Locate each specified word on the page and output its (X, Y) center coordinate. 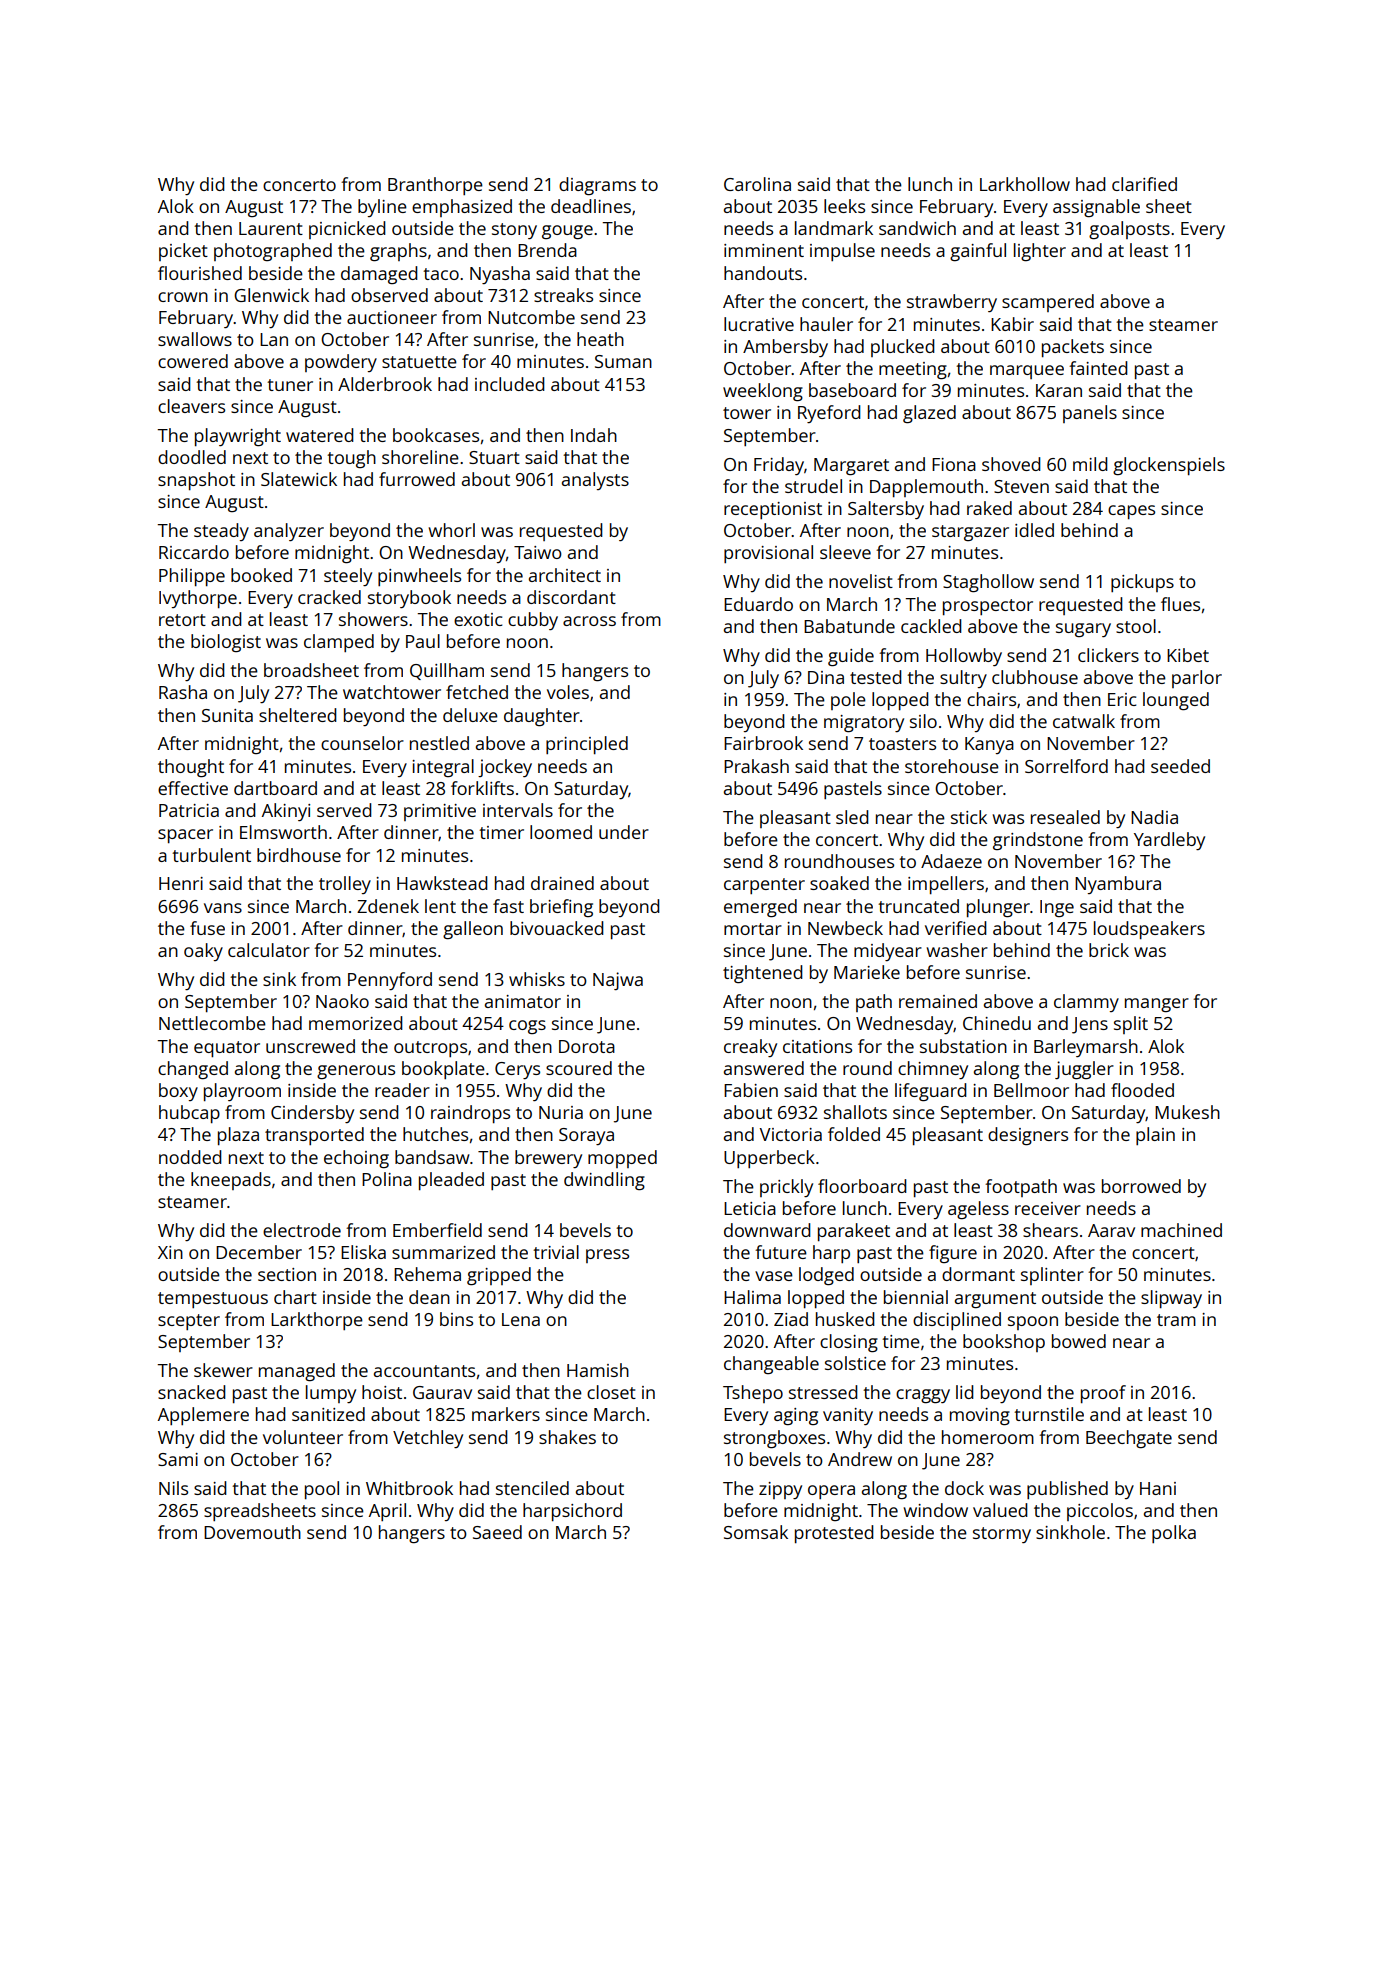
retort (182, 620)
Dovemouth (252, 1532)
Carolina (757, 184)
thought (191, 768)
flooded (1142, 1090)
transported (314, 1136)
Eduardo (758, 604)
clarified (1144, 184)
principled (587, 745)
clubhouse (1035, 677)
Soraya (586, 1136)
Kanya (989, 745)
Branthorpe (435, 186)
